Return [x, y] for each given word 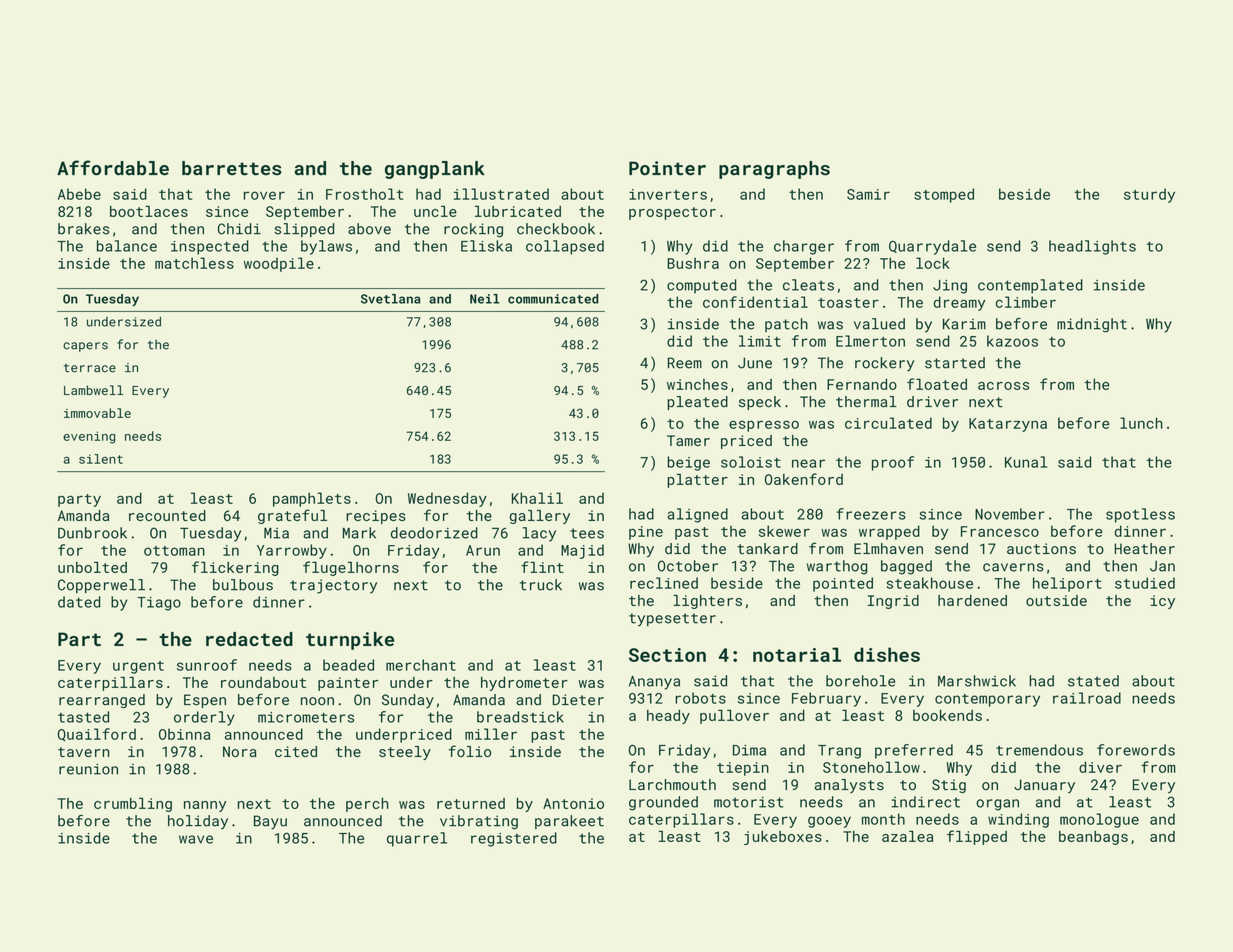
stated [1093, 681]
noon [317, 701]
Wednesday [447, 499]
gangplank [435, 170]
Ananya [654, 683]
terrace [90, 368]
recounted [167, 515]
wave [196, 839]
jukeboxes [783, 838]
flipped [977, 837]
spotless [1140, 515]
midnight [1092, 325]
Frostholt [364, 194]
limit [760, 341]
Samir [868, 194]
